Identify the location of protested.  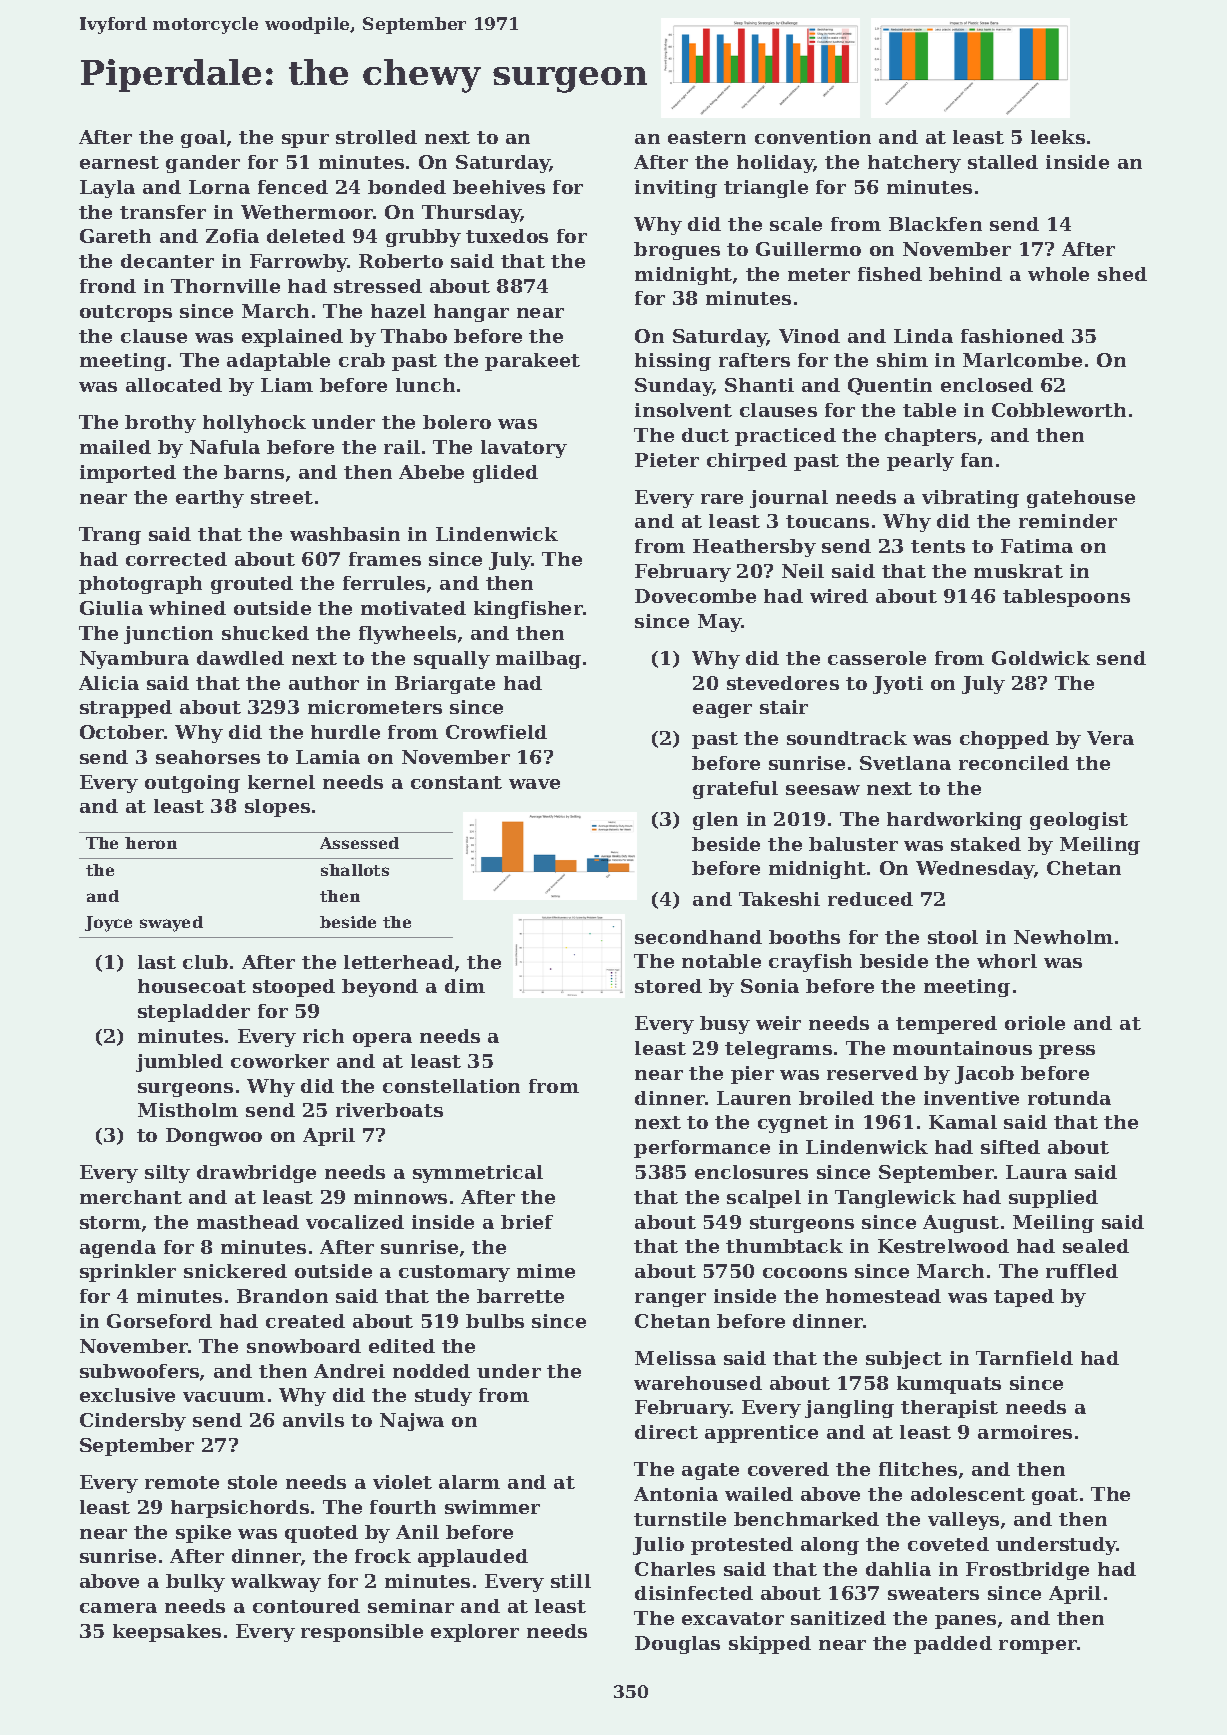
(742, 1546).
